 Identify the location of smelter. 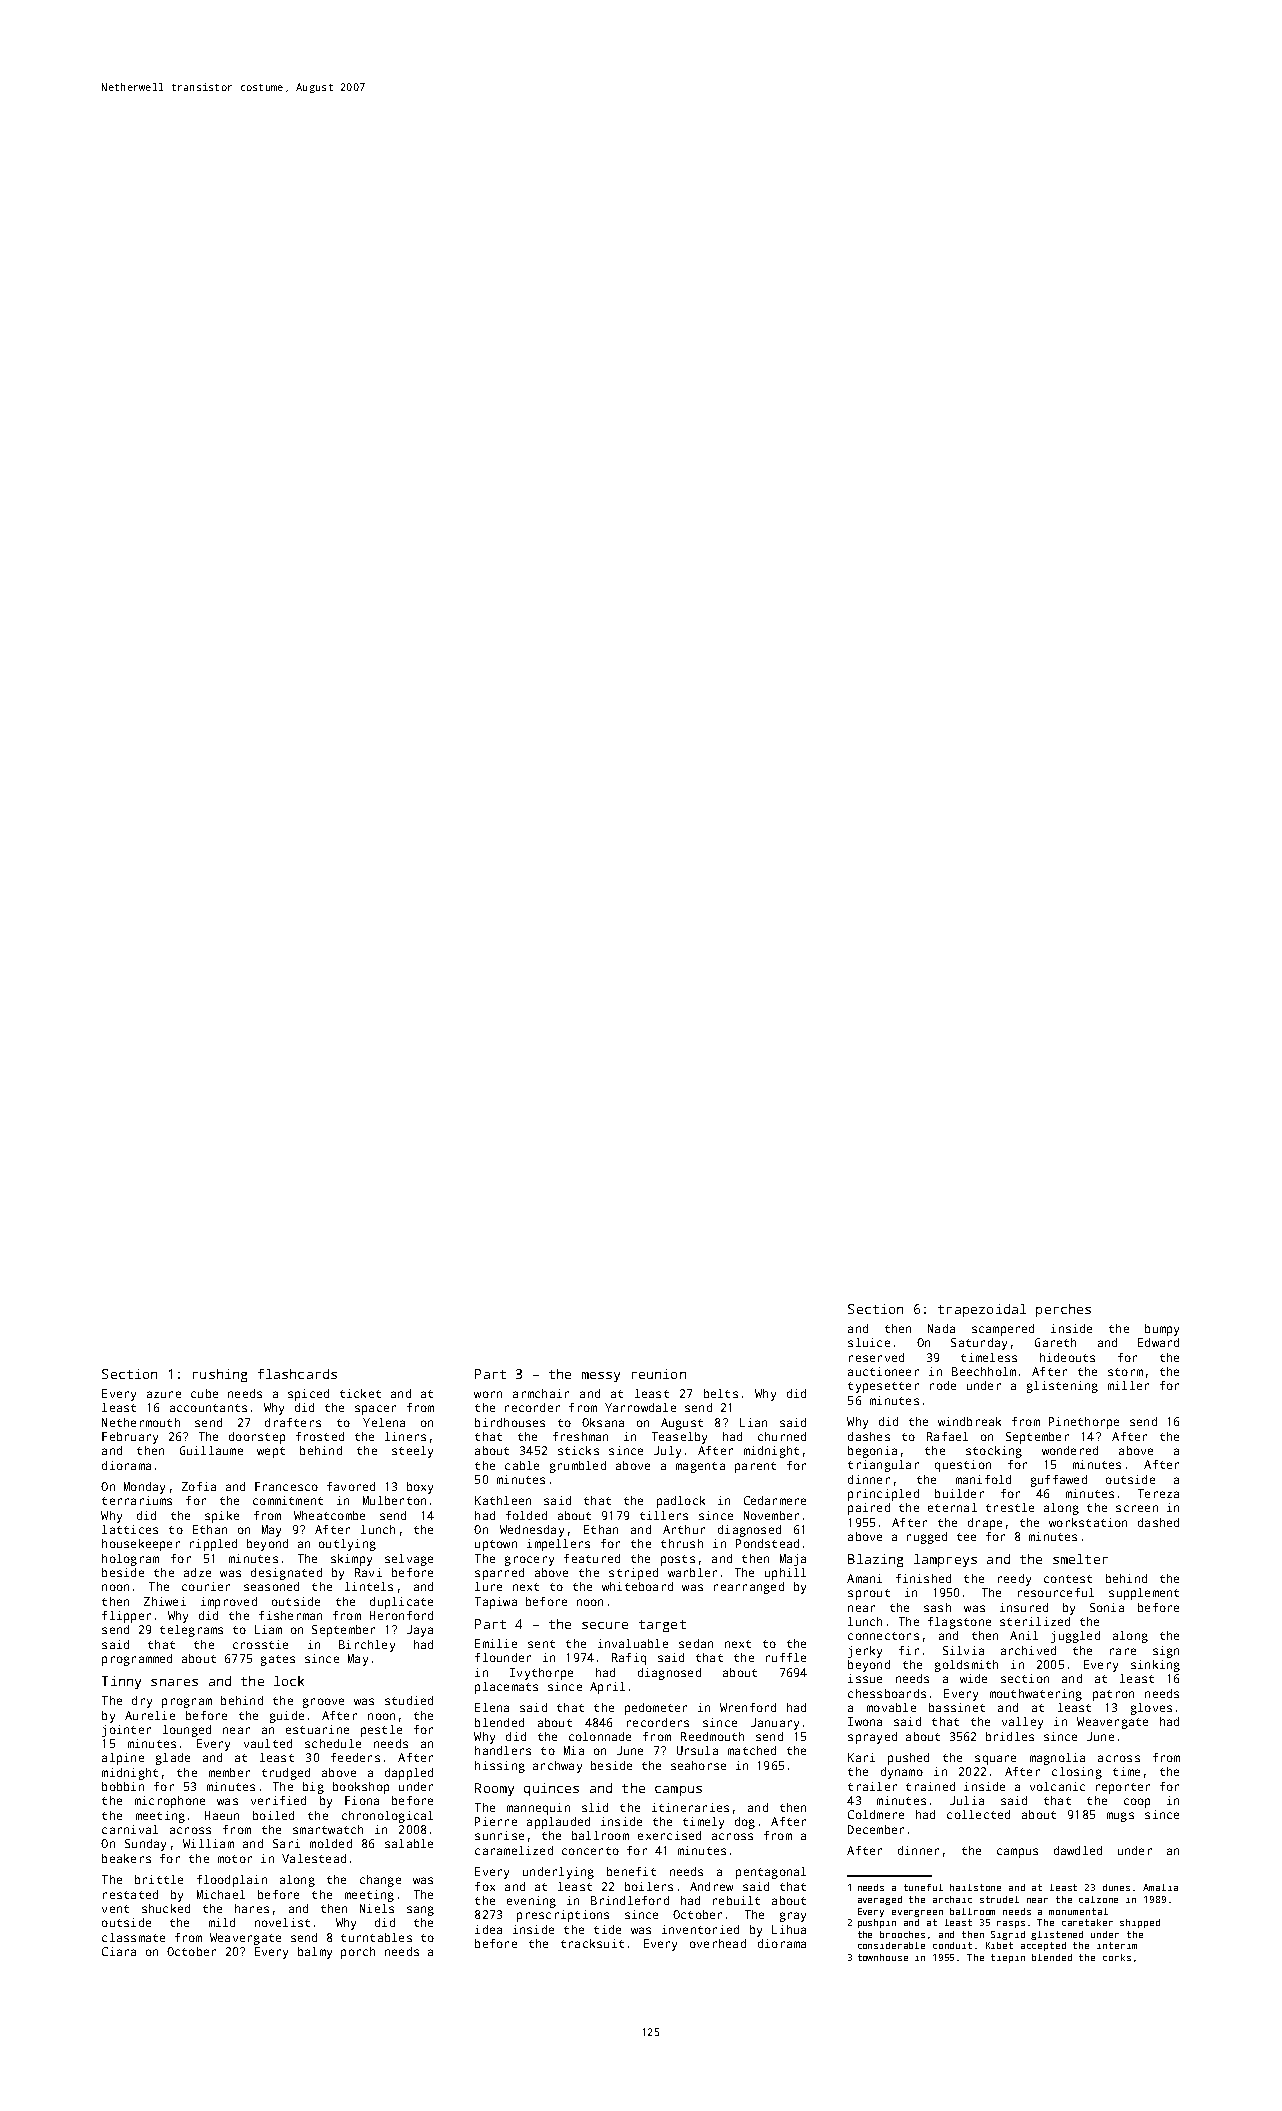
(1080, 1559).
